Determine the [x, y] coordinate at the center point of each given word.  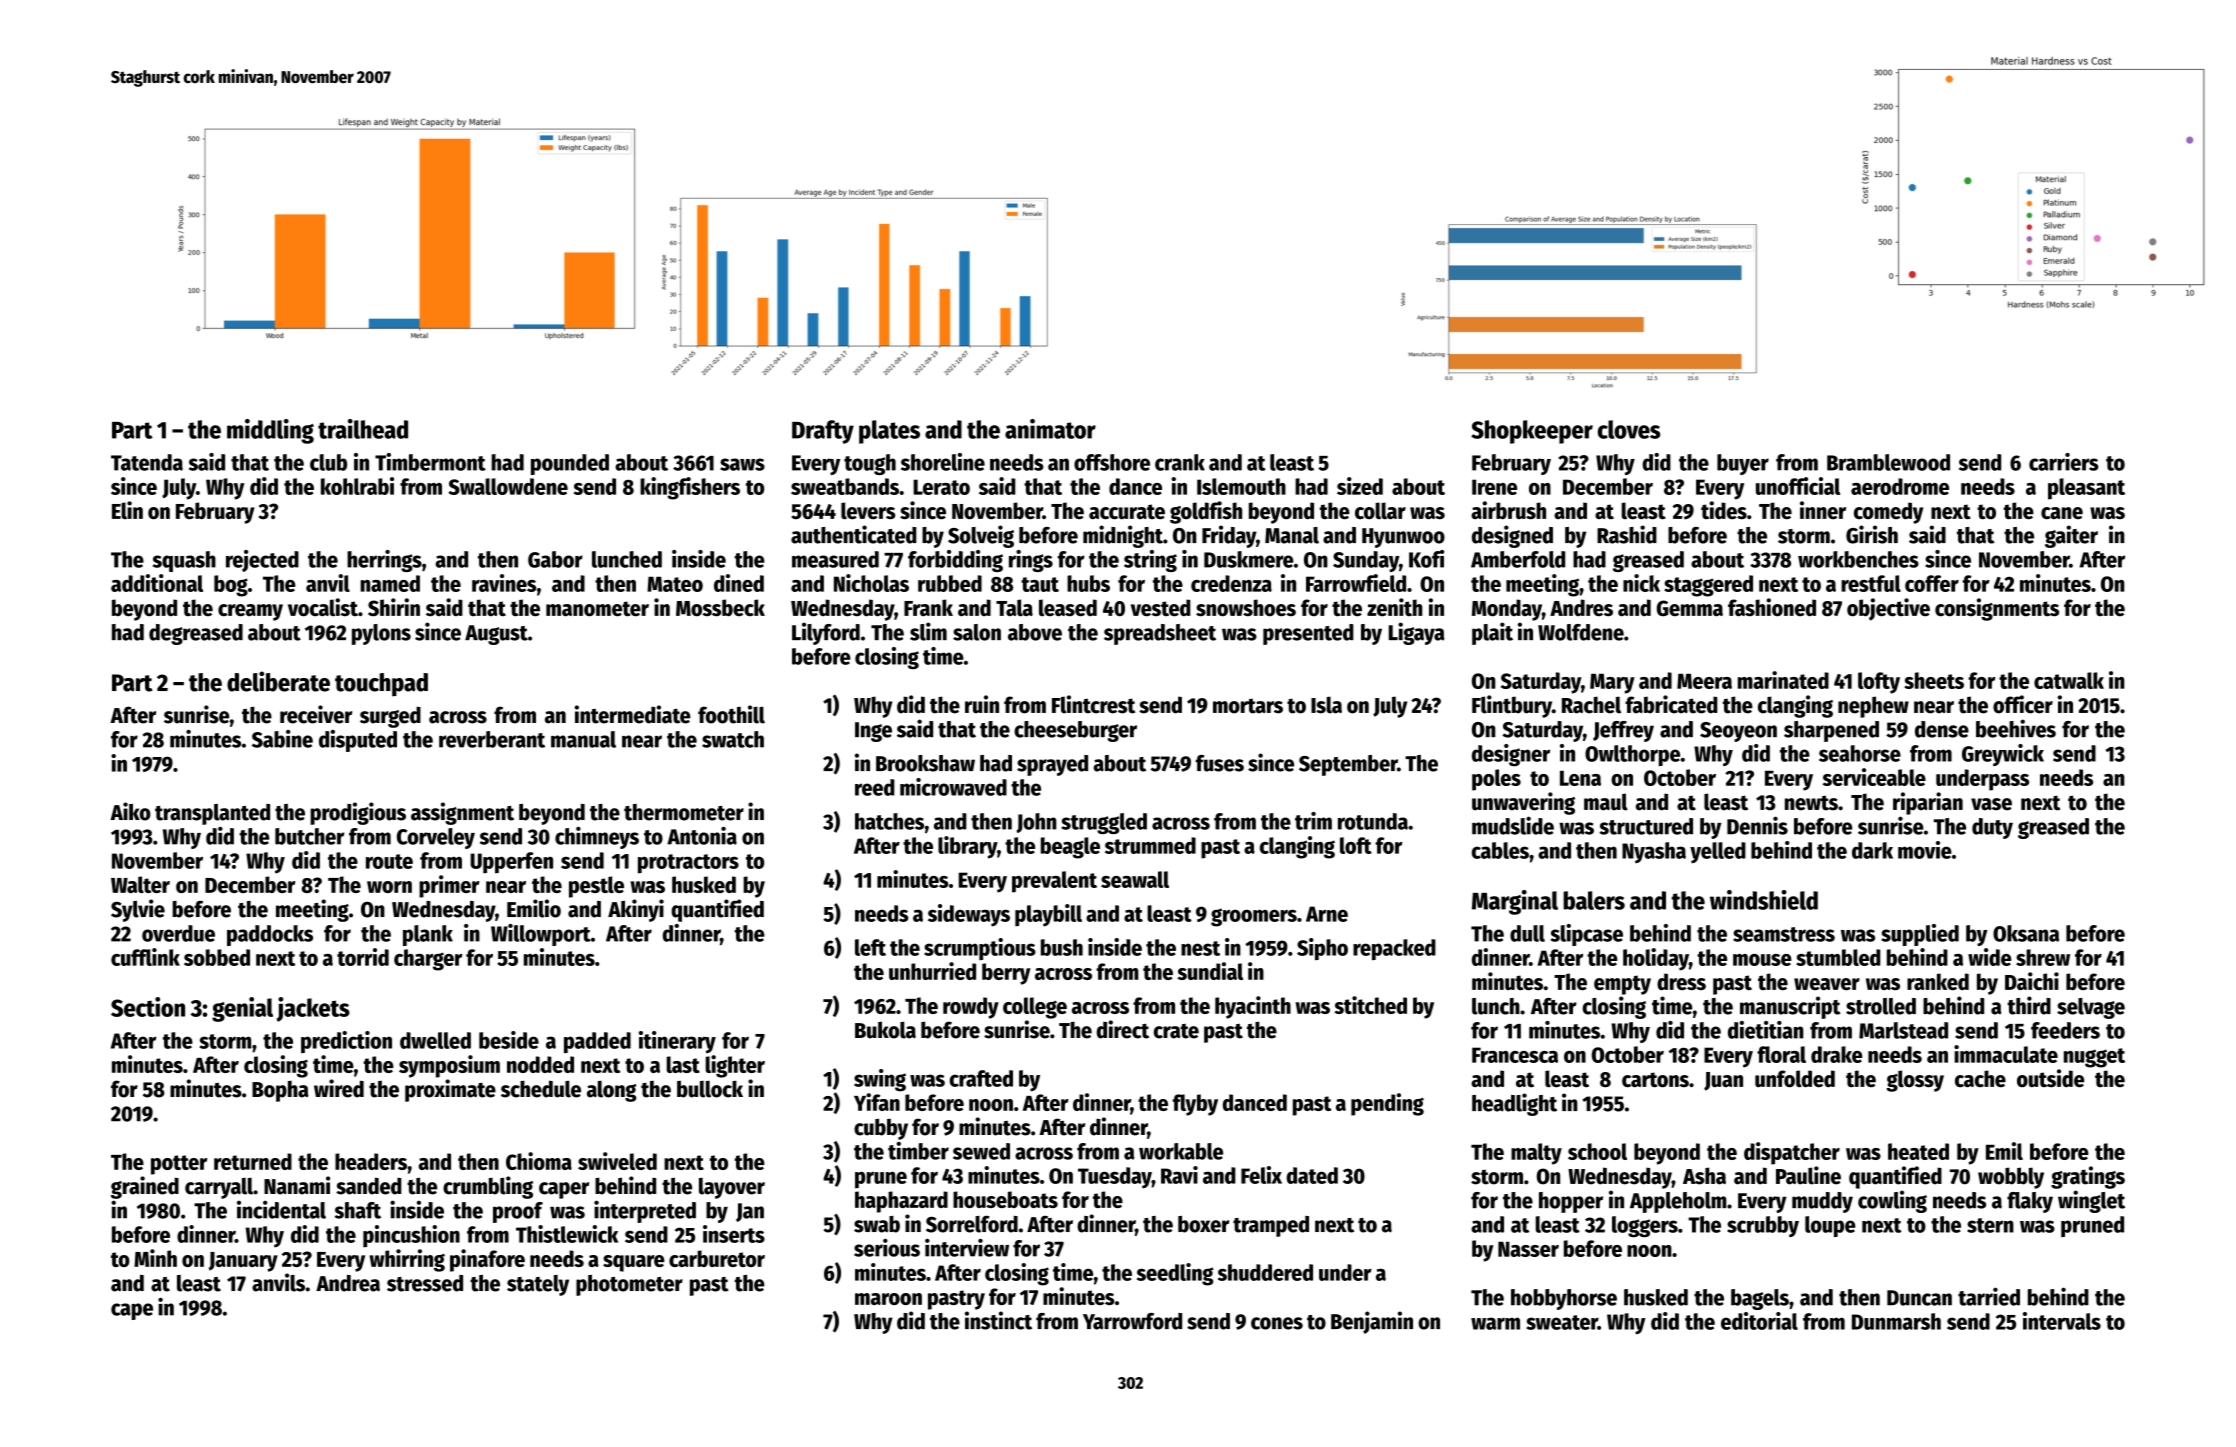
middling [270, 431]
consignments [1997, 609]
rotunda [1373, 821]
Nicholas [871, 583]
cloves [1629, 429]
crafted [981, 1078]
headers [371, 1161]
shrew [2043, 957]
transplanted [212, 814]
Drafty [823, 432]
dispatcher [1792, 1153]
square [634, 1263]
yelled [1718, 853]
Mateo [675, 584]
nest [1200, 948]
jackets [313, 1009]
